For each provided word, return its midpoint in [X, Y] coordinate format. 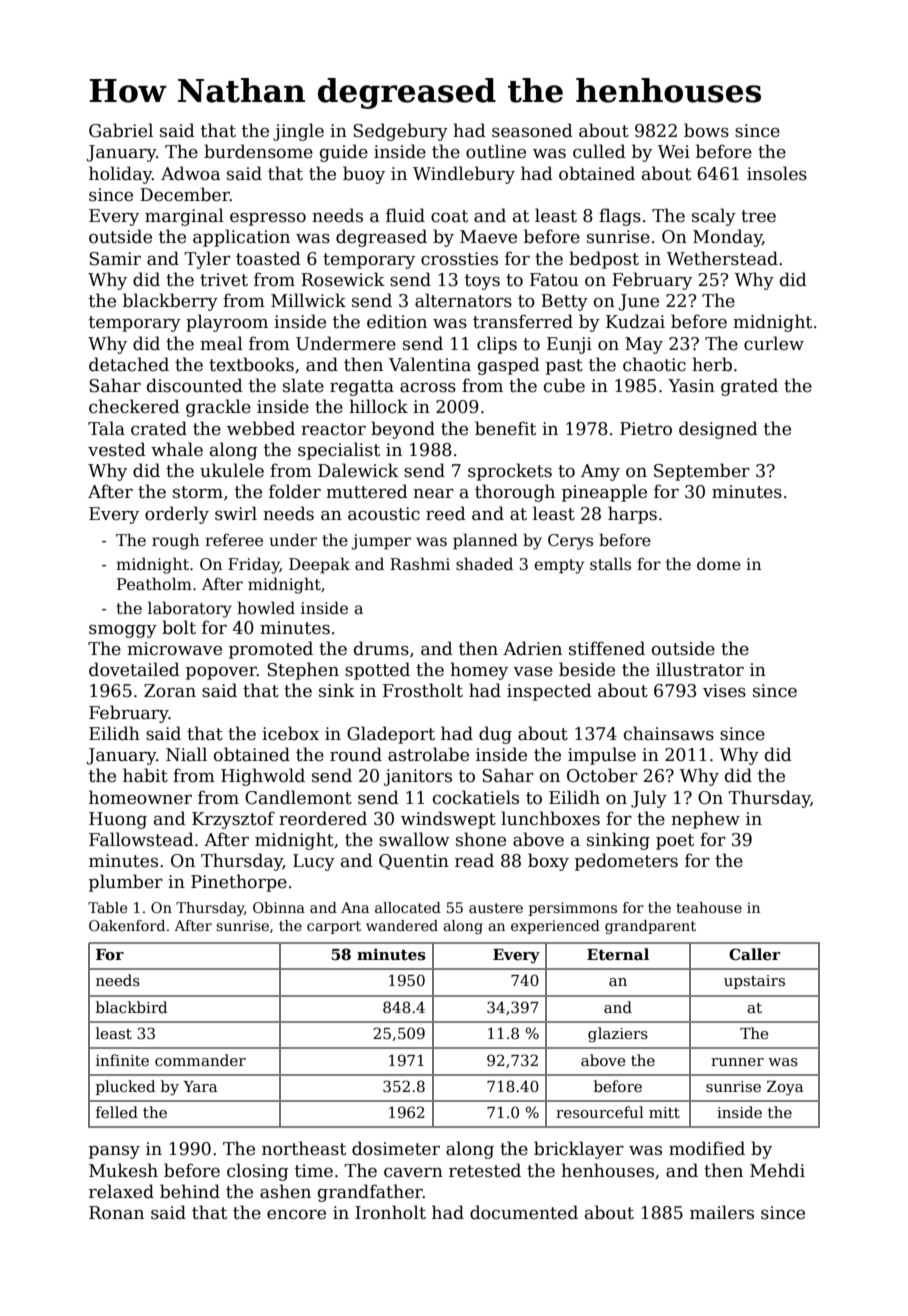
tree [758, 216]
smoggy [123, 631]
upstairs [754, 982]
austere [496, 908]
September [702, 472]
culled [599, 151]
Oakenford [127, 925]
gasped [509, 366]
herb [712, 364]
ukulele [232, 470]
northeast [304, 1148]
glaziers [618, 1035]
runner [737, 1062]
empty [559, 566]
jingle [298, 132]
